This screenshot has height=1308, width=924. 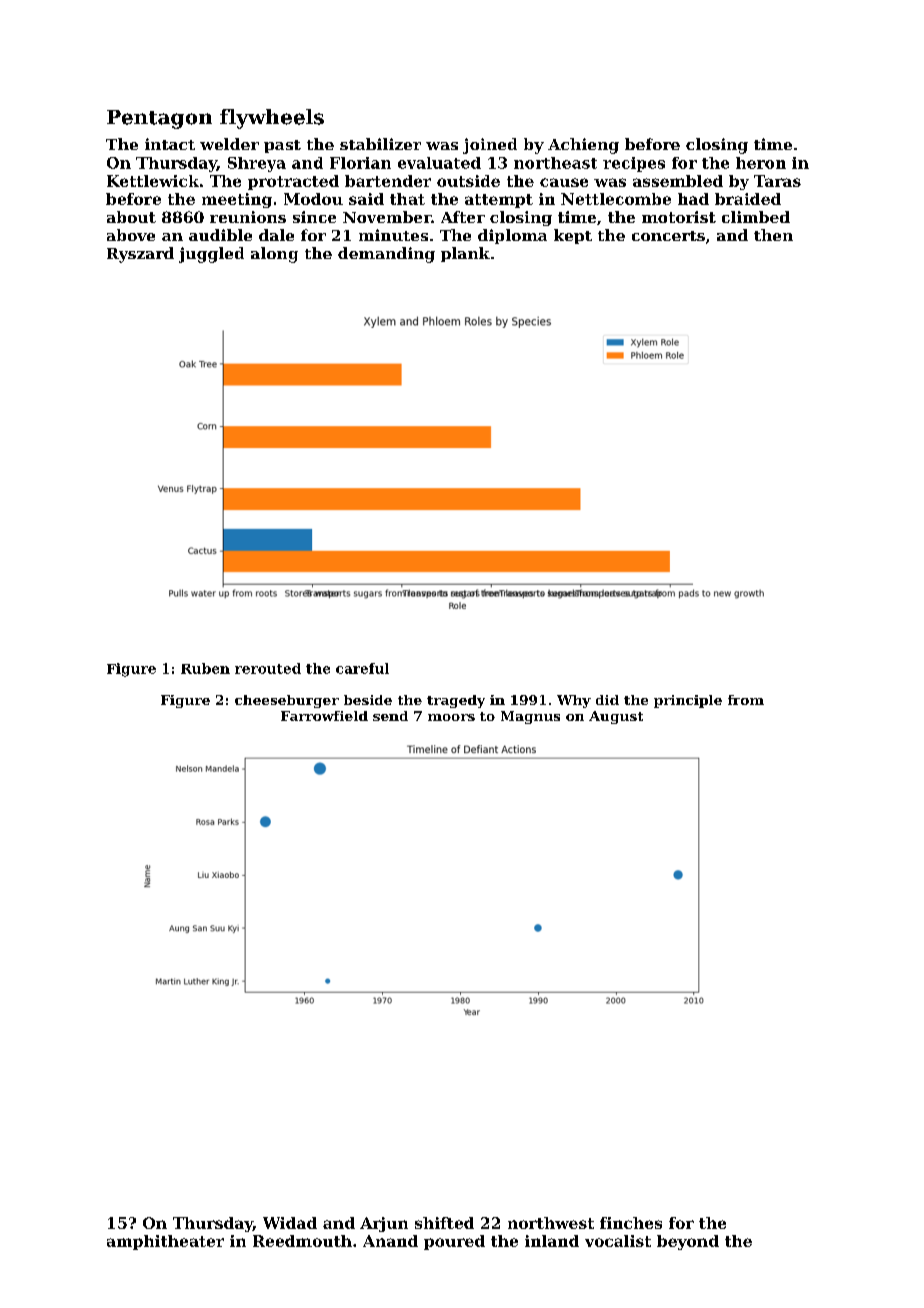 I want to click on Ruben, so click(x=205, y=668).
